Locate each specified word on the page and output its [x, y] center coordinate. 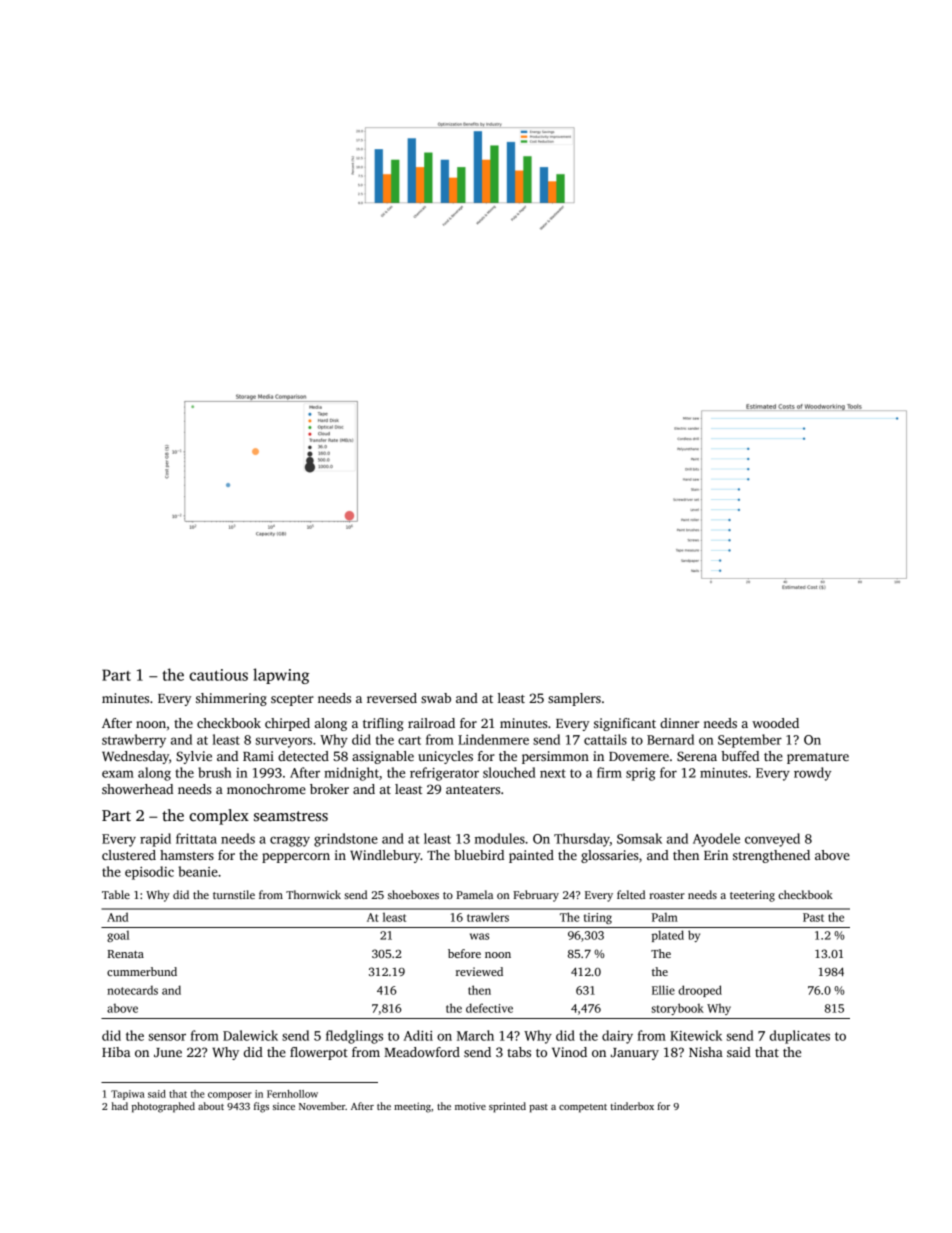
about [211, 1106]
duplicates [800, 1037]
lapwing [281, 676]
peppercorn [296, 858]
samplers [574, 699]
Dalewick [250, 1035]
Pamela [474, 894]
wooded [775, 723]
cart [409, 740]
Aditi [418, 1035]
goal [118, 936]
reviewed [479, 971]
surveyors [284, 742]
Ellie [663, 990]
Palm [665, 917]
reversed [392, 698]
